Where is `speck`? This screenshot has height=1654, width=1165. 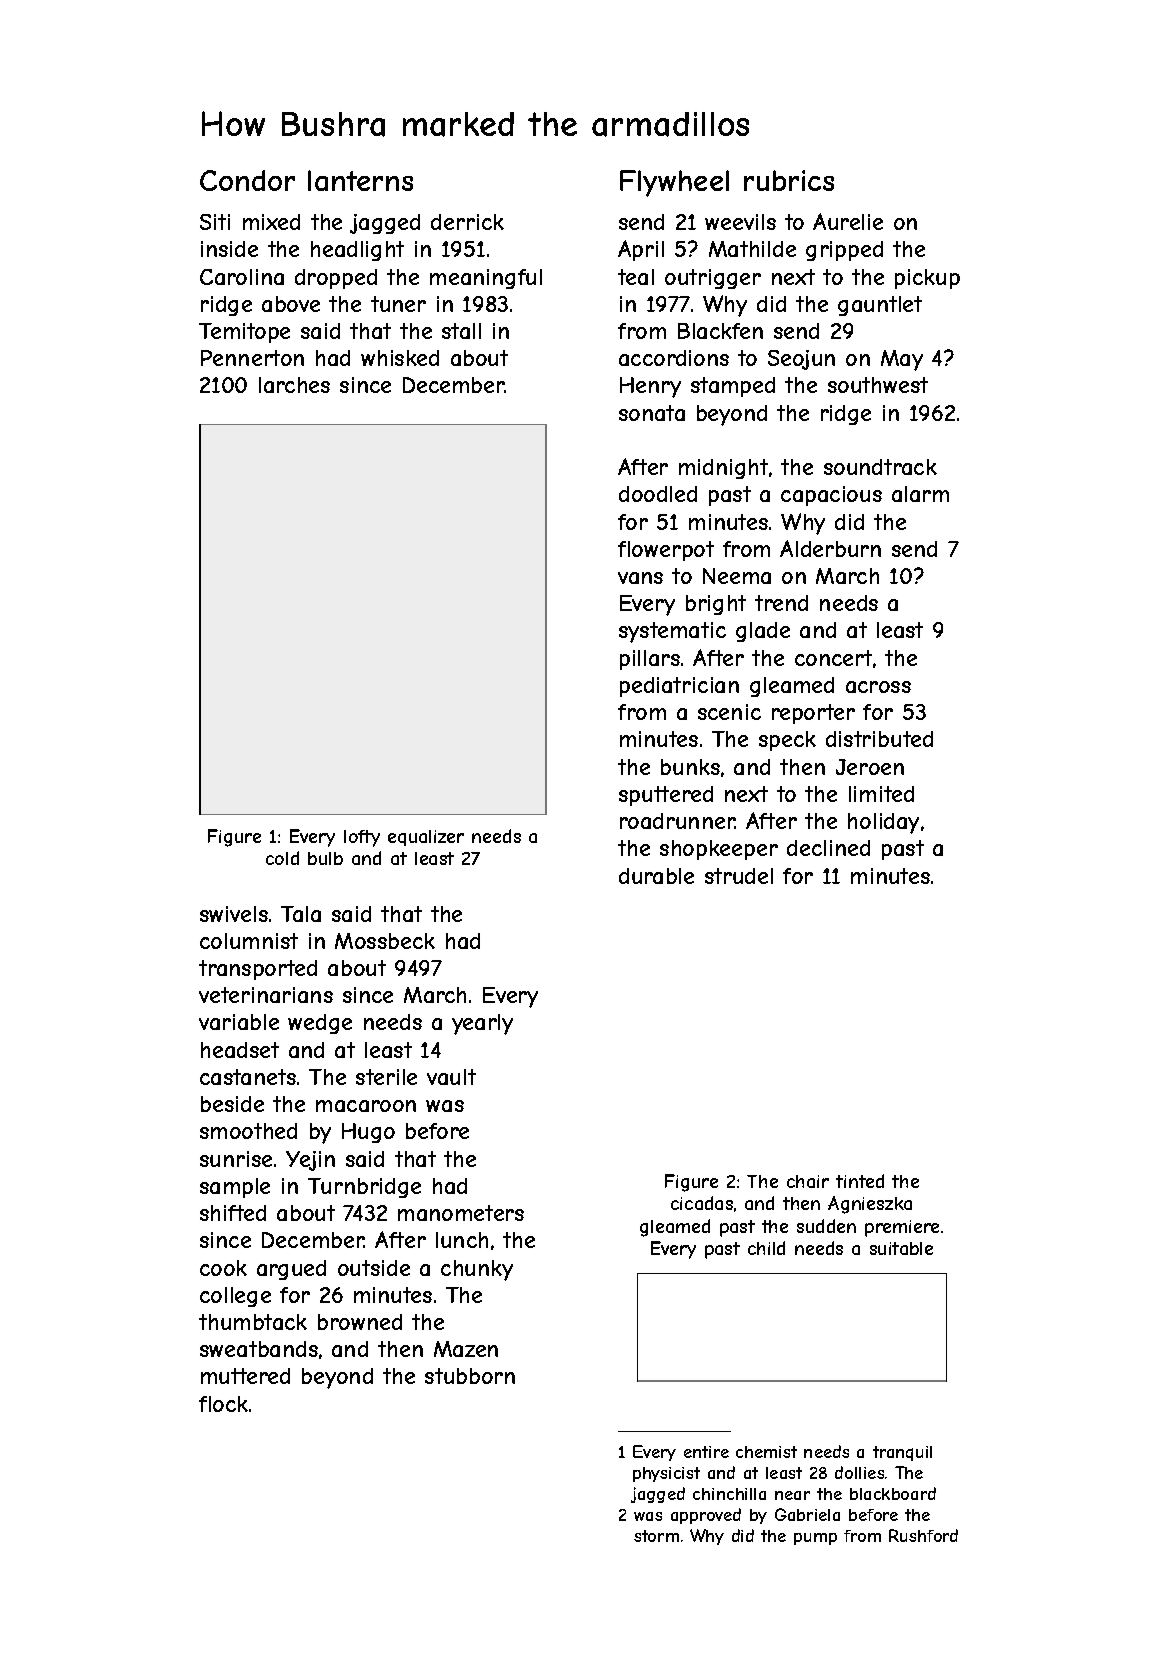 speck is located at coordinates (787, 741).
